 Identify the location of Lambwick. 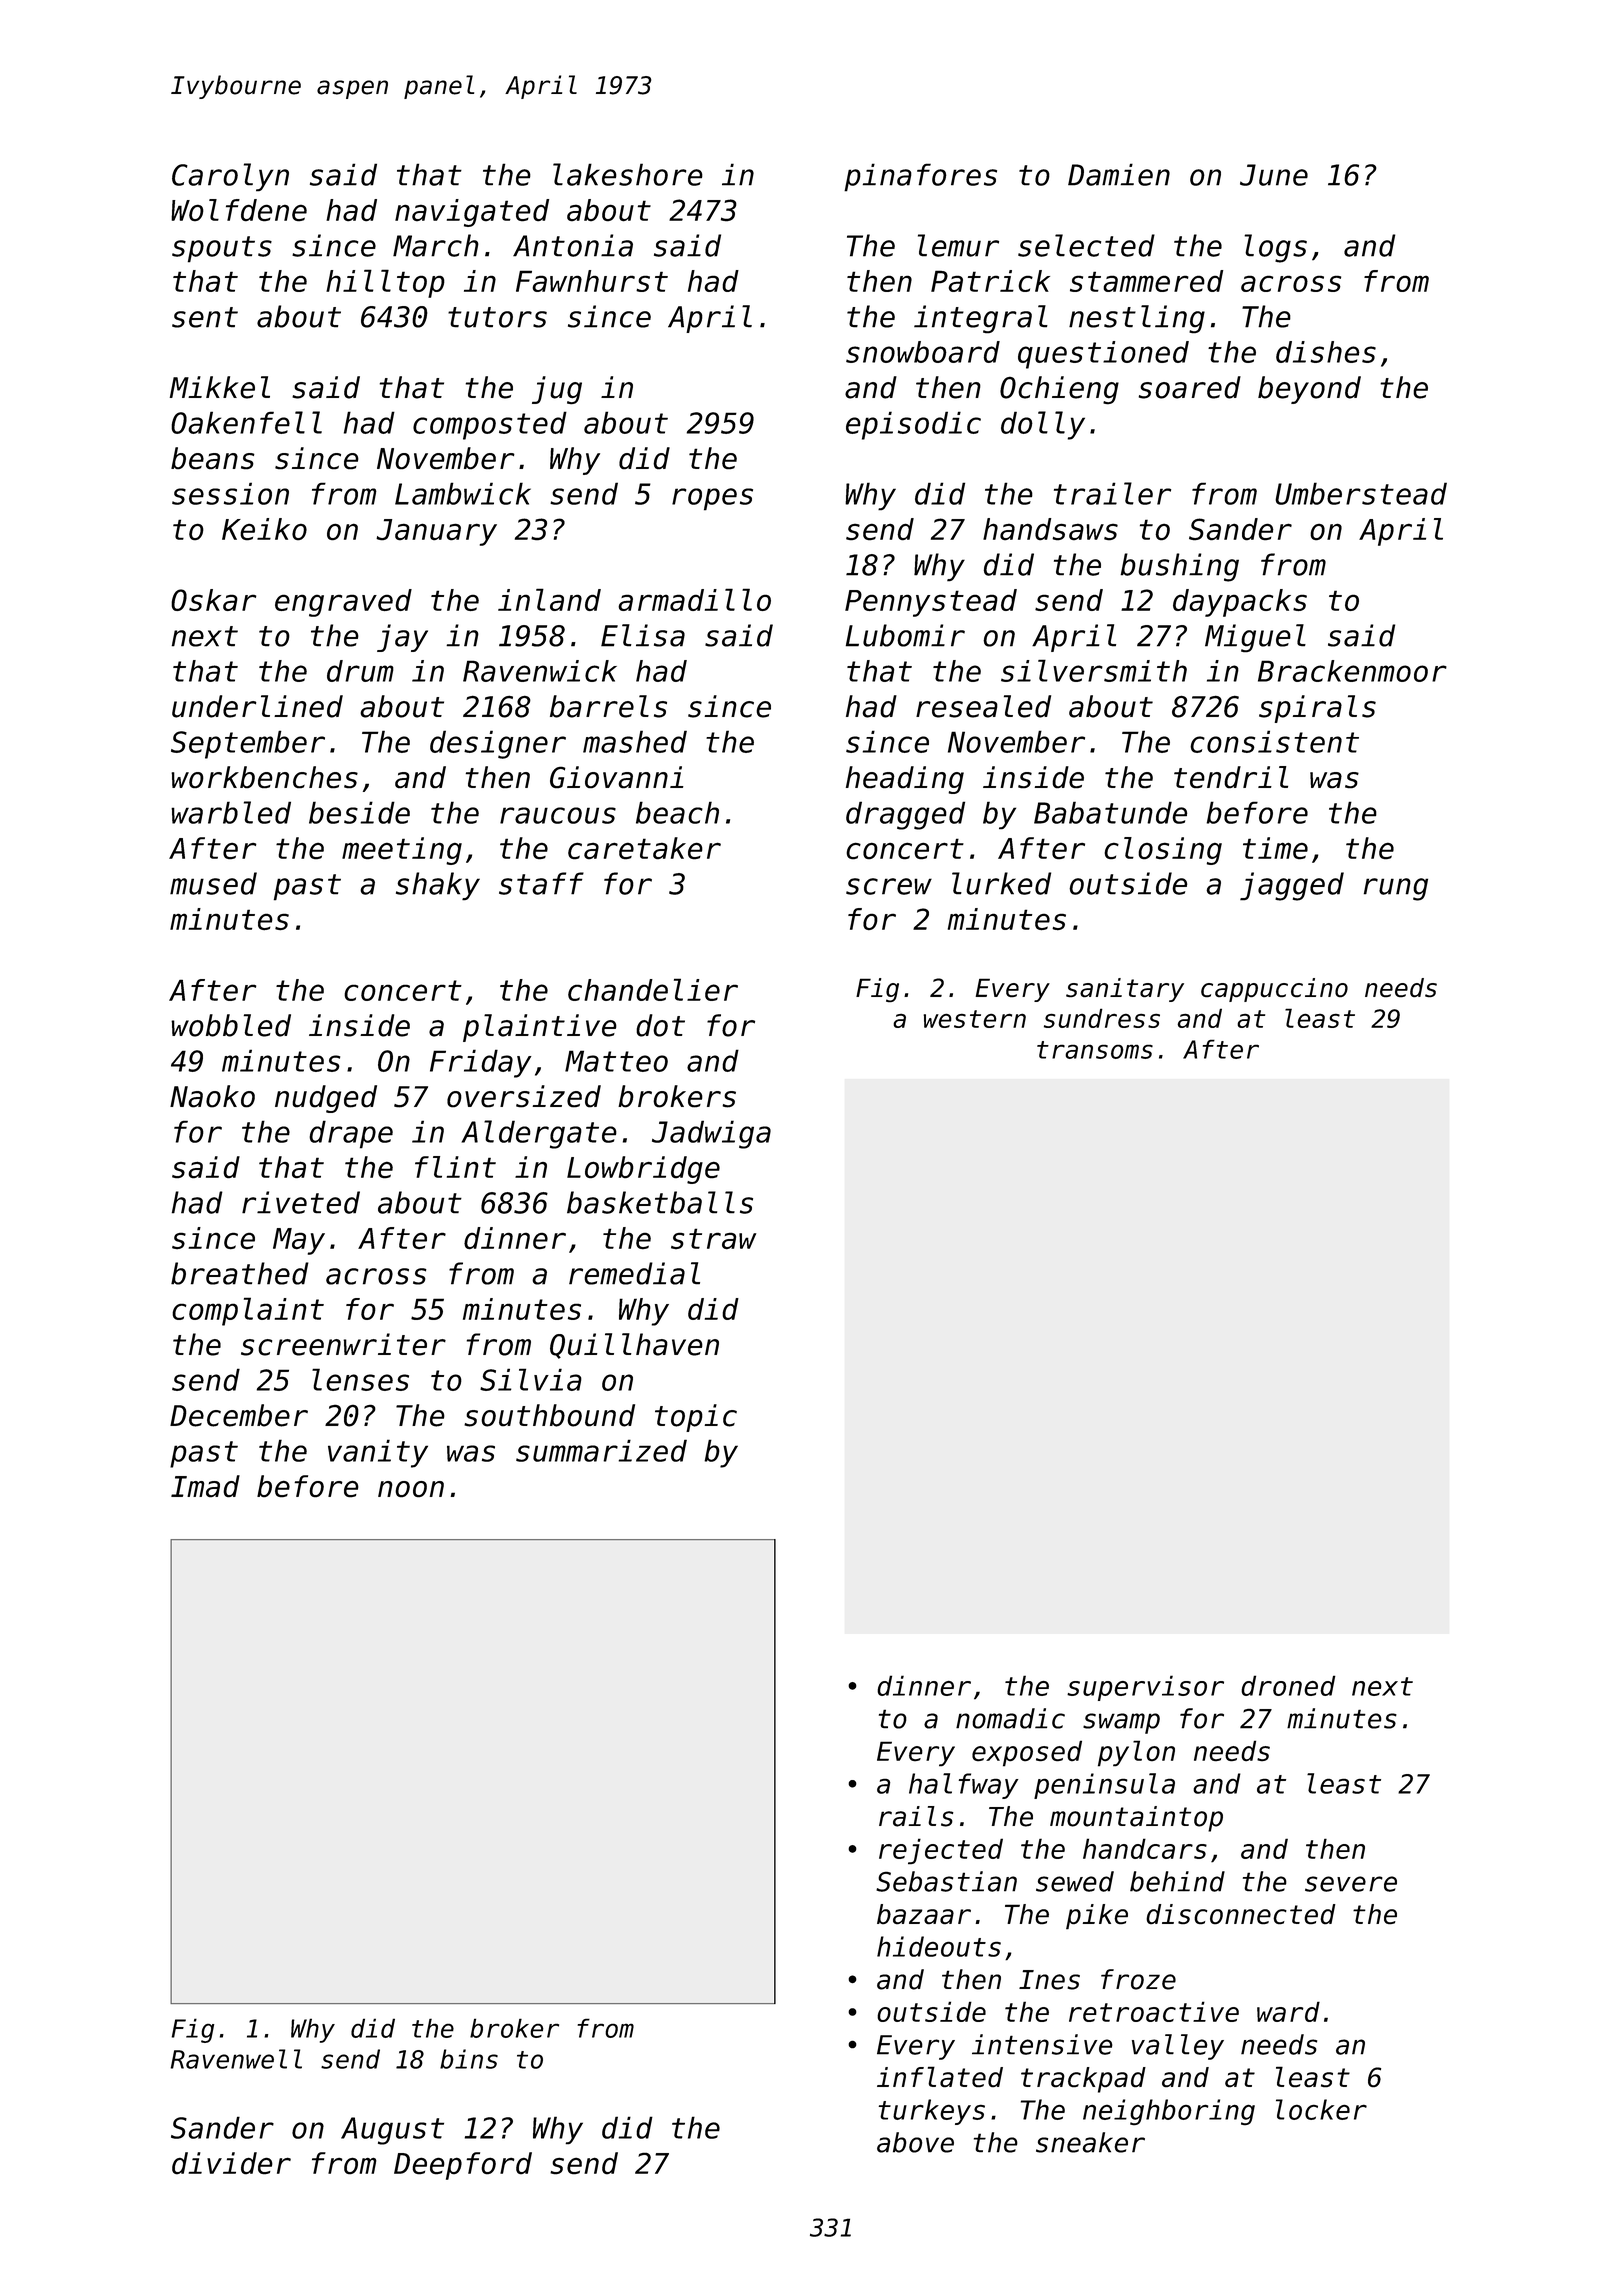
(463, 493).
